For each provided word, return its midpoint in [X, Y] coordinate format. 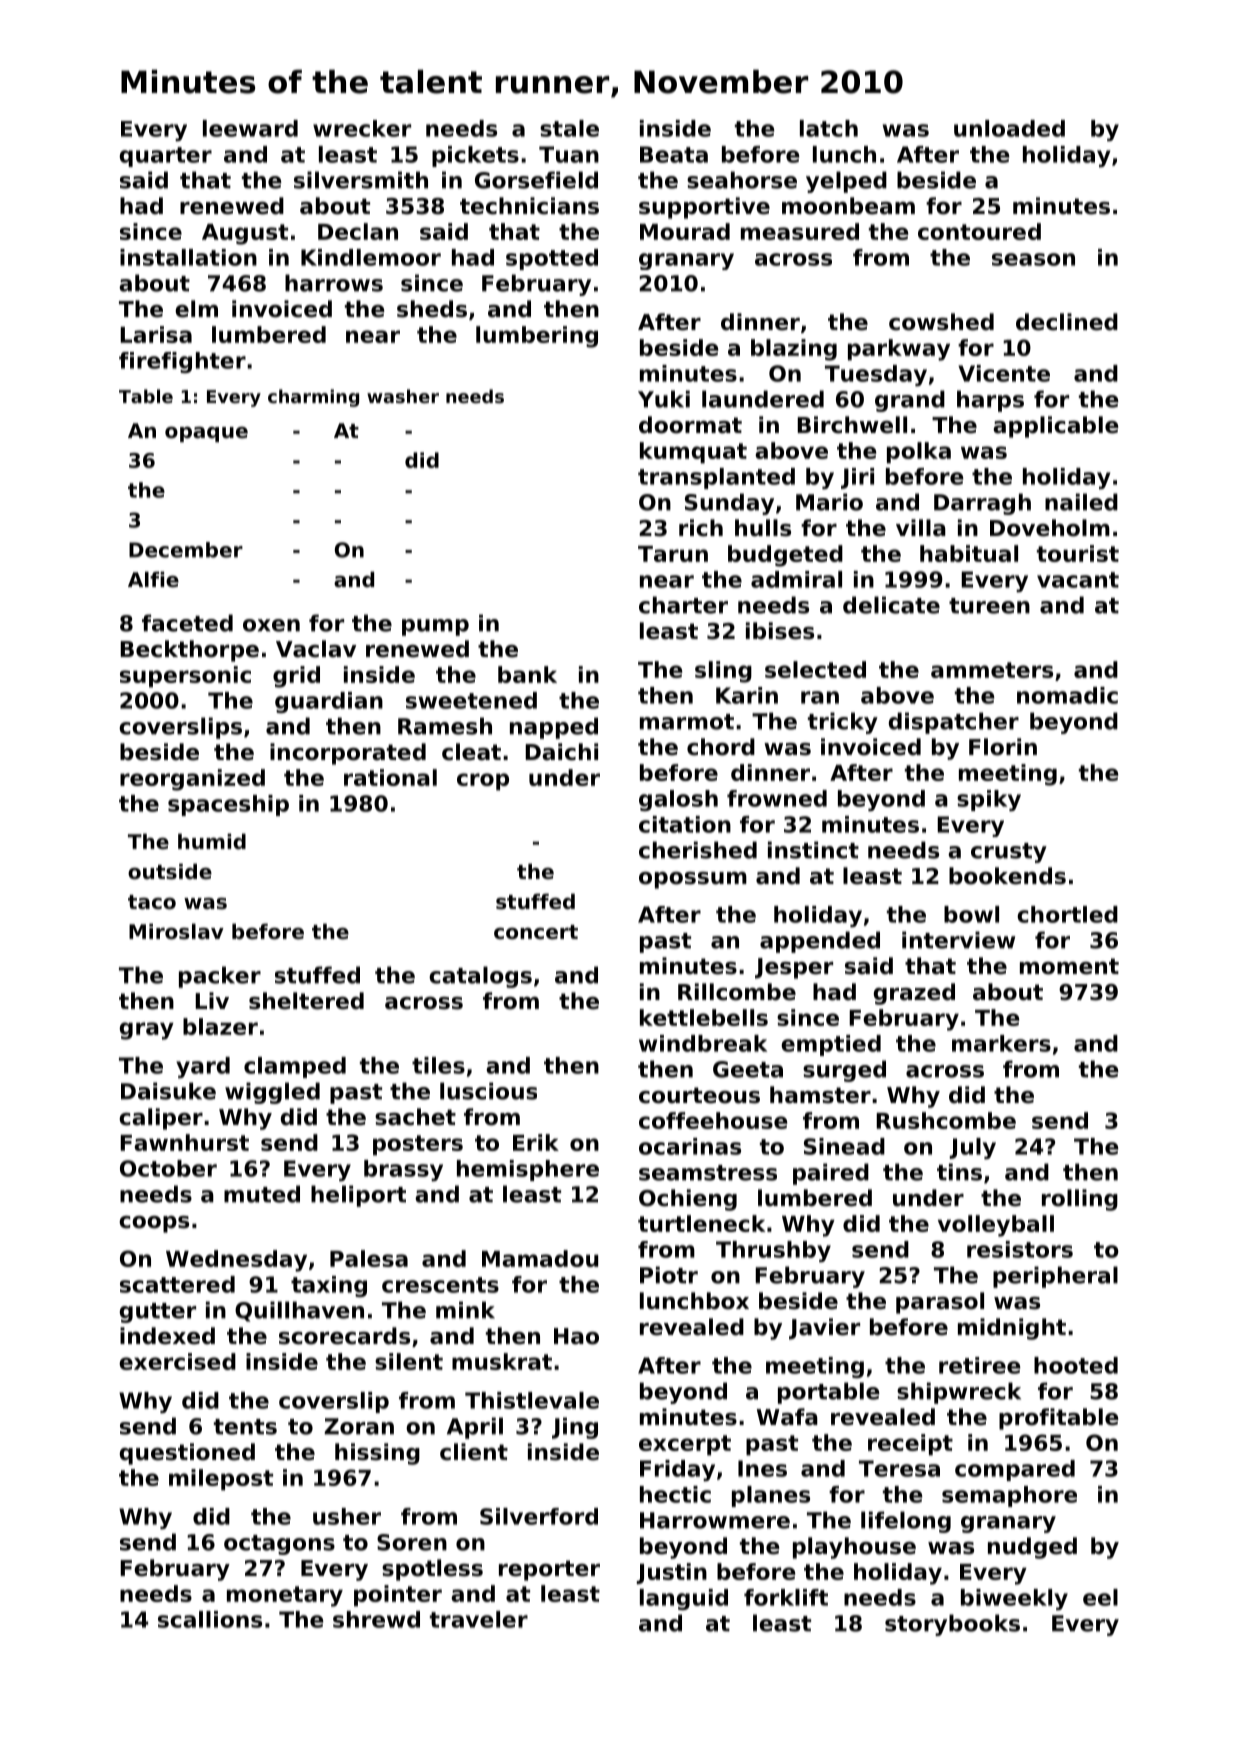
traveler [479, 1619]
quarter [165, 157]
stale [569, 128]
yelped [846, 182]
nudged [1032, 1548]
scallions [210, 1619]
